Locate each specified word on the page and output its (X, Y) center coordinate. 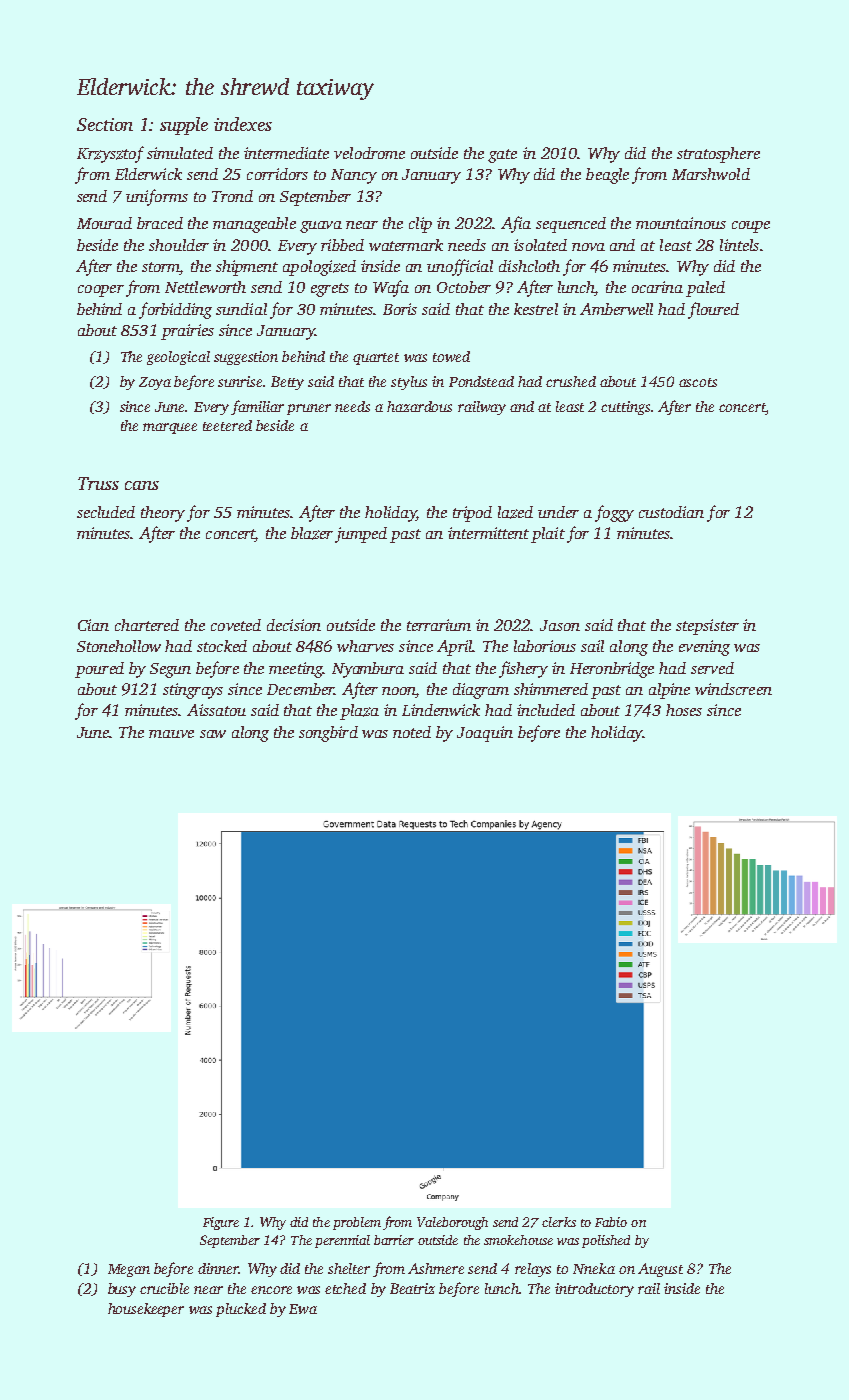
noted (412, 732)
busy (122, 1290)
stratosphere (718, 155)
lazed (515, 512)
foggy (614, 513)
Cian (93, 625)
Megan (129, 1270)
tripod (472, 514)
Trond (232, 196)
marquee (170, 428)
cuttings (625, 408)
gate (502, 156)
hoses (684, 710)
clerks (559, 1222)
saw (213, 734)
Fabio (611, 1222)
